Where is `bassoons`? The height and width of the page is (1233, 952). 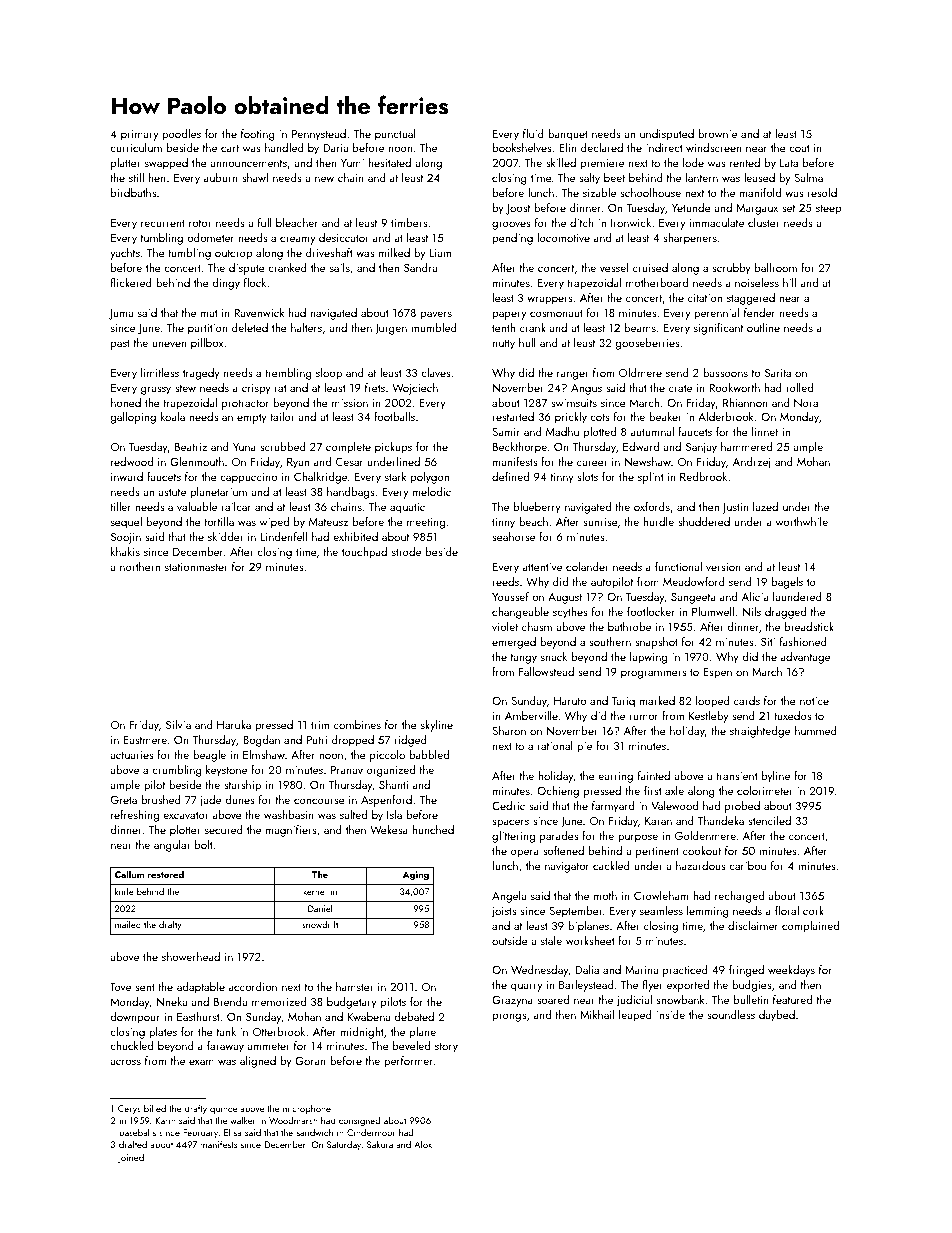
bassoons is located at coordinates (725, 372).
